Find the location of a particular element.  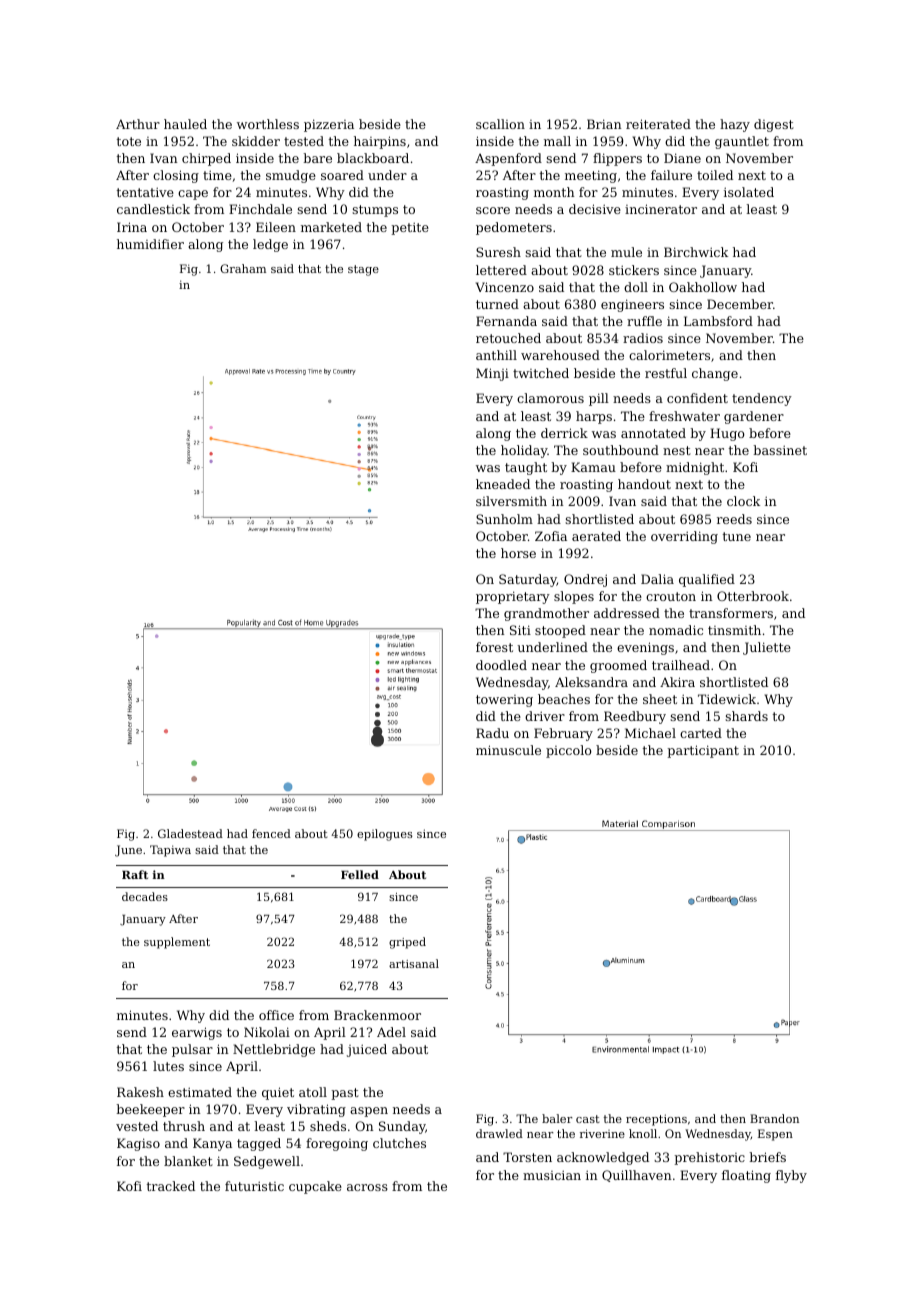

Oakhollow is located at coordinates (703, 287).
